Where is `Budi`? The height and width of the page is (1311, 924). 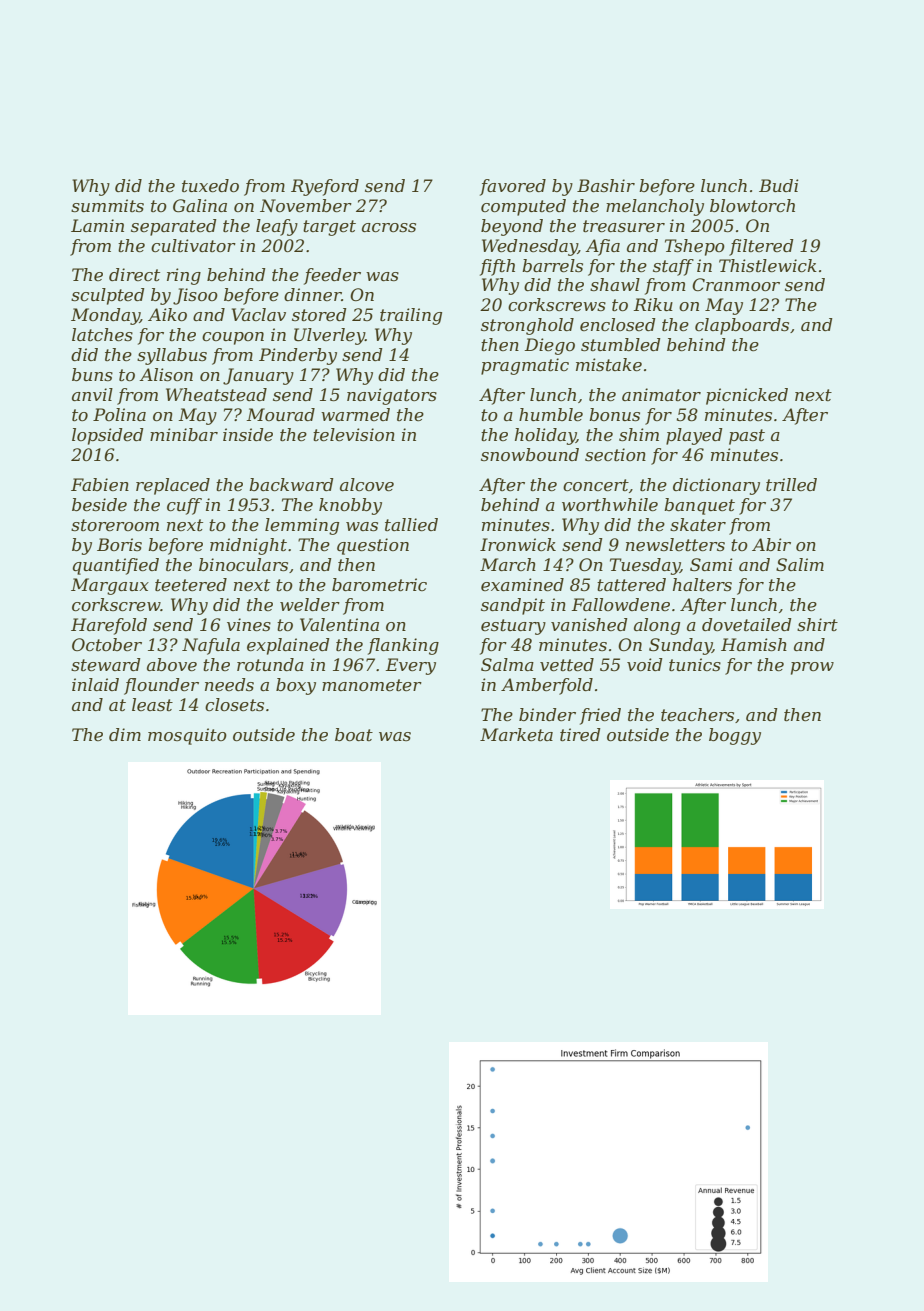 Budi is located at coordinates (779, 185).
